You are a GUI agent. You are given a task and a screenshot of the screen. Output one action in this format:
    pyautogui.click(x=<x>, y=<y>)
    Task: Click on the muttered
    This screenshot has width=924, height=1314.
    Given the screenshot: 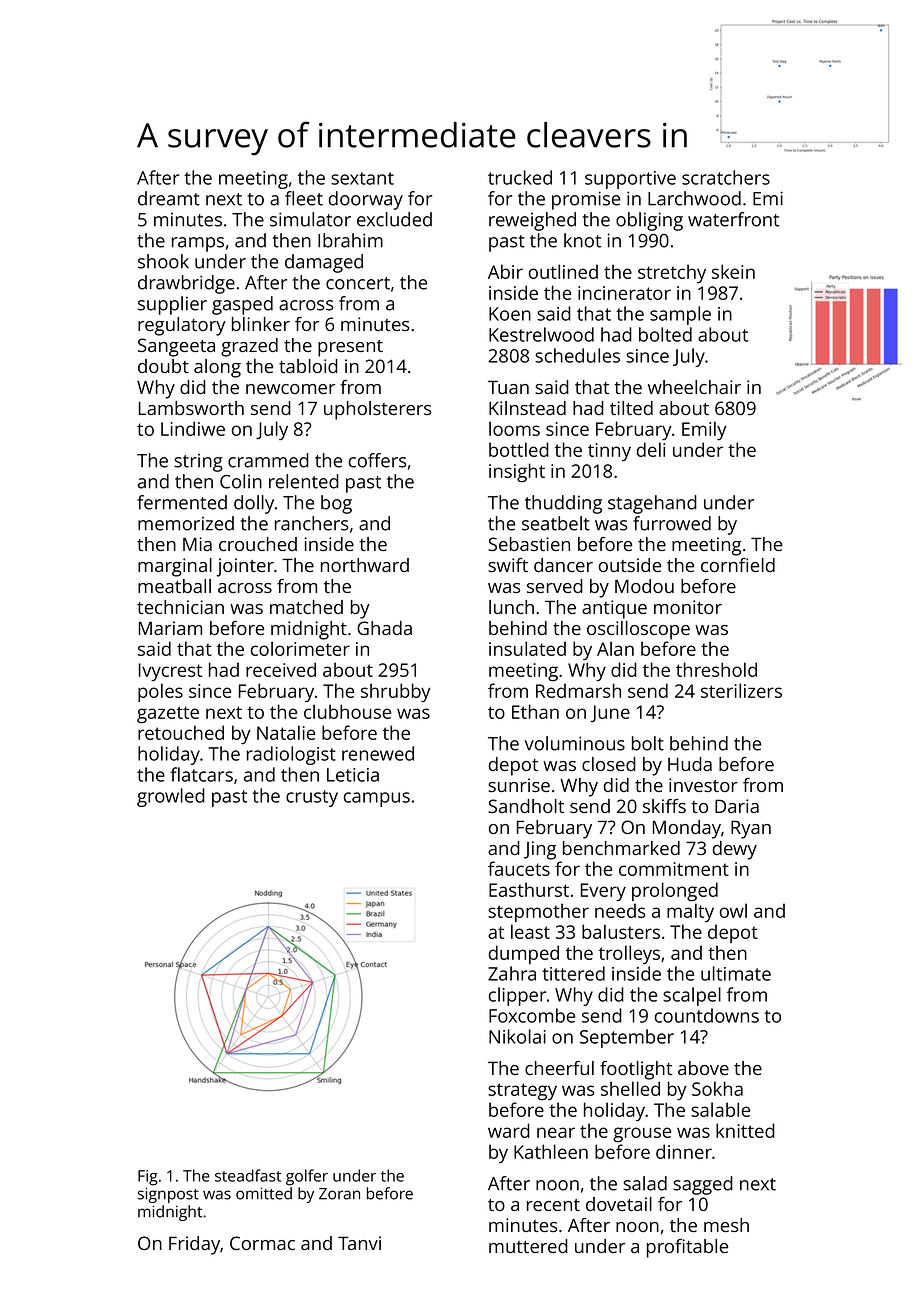 What is the action you would take?
    pyautogui.click(x=528, y=1246)
